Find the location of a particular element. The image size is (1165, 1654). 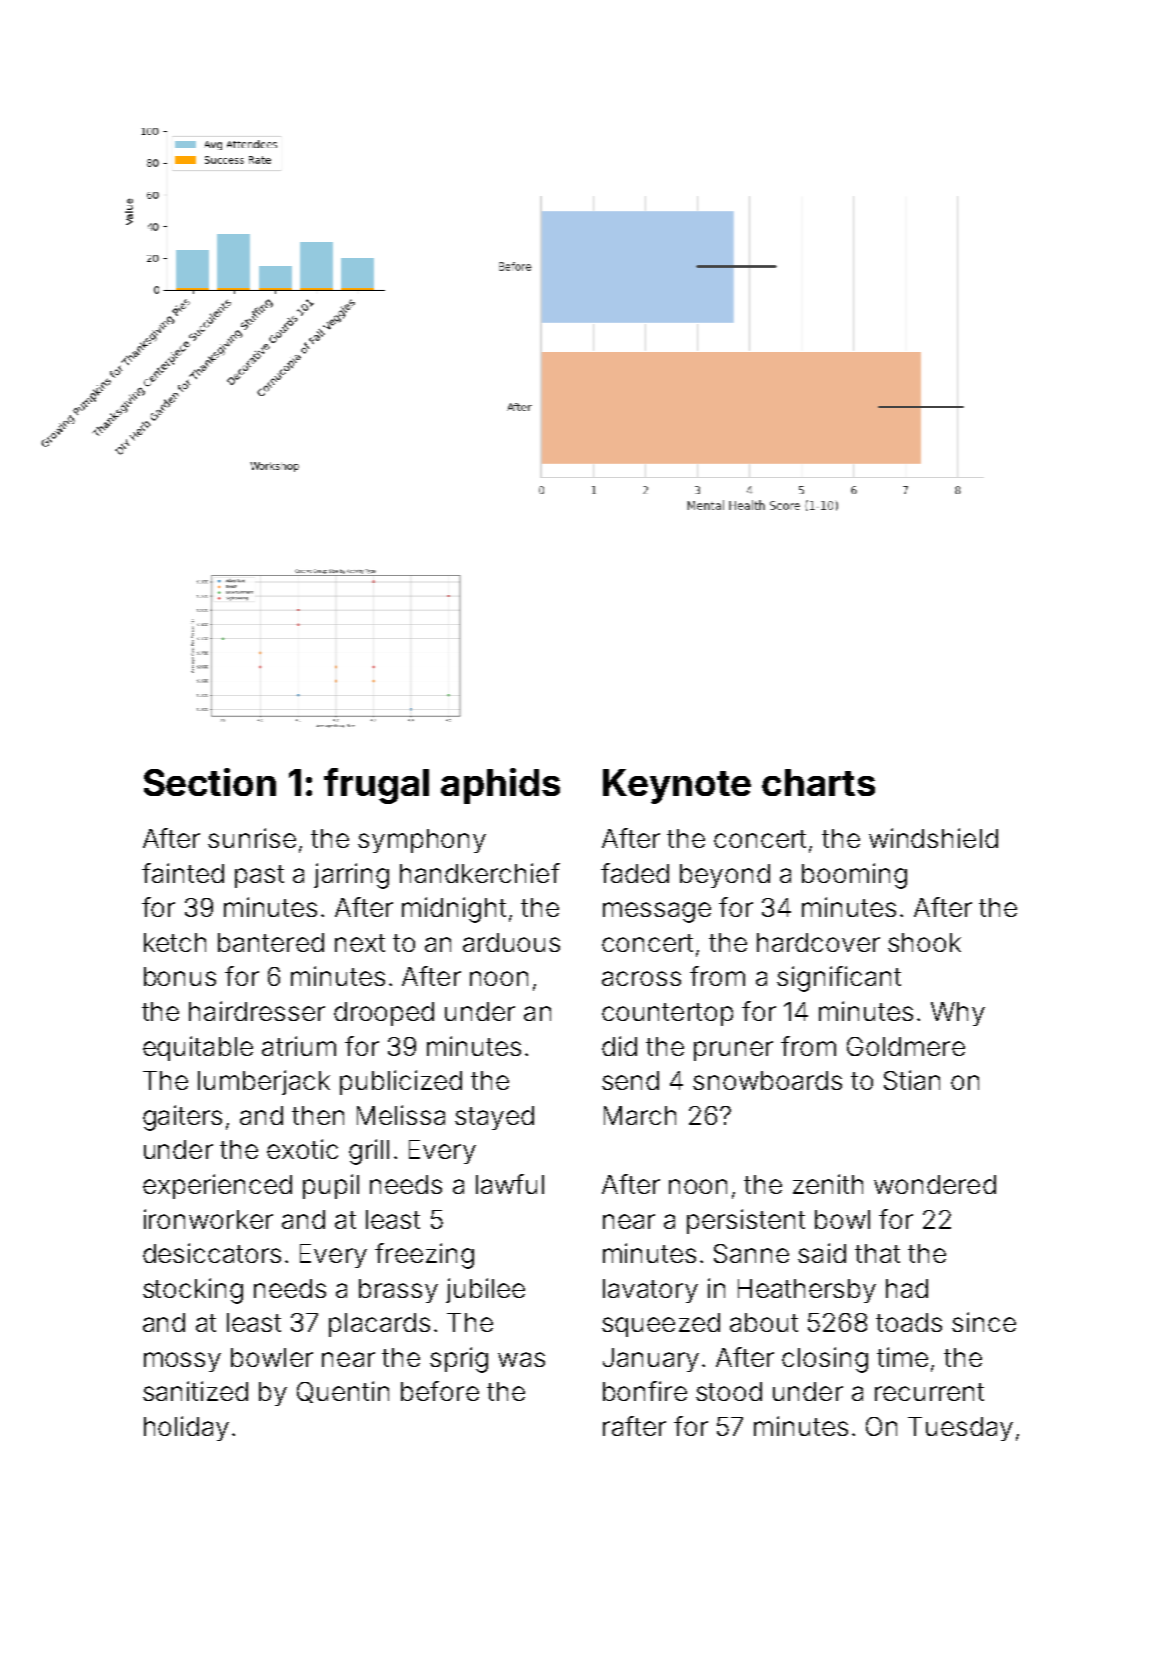

arduous is located at coordinates (511, 942).
